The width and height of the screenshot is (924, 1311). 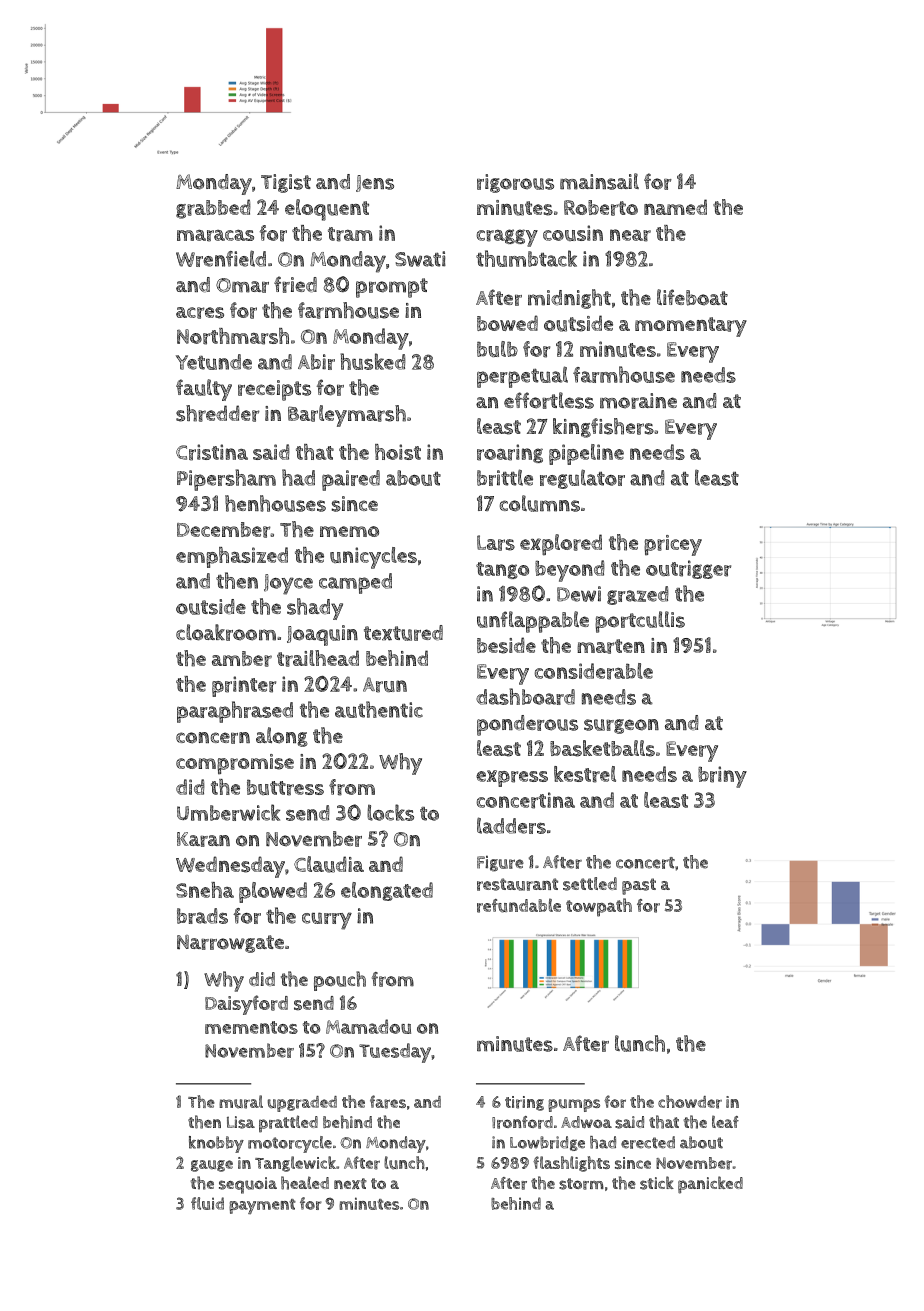 What do you see at coordinates (203, 839) in the screenshot?
I see `Karan` at bounding box center [203, 839].
